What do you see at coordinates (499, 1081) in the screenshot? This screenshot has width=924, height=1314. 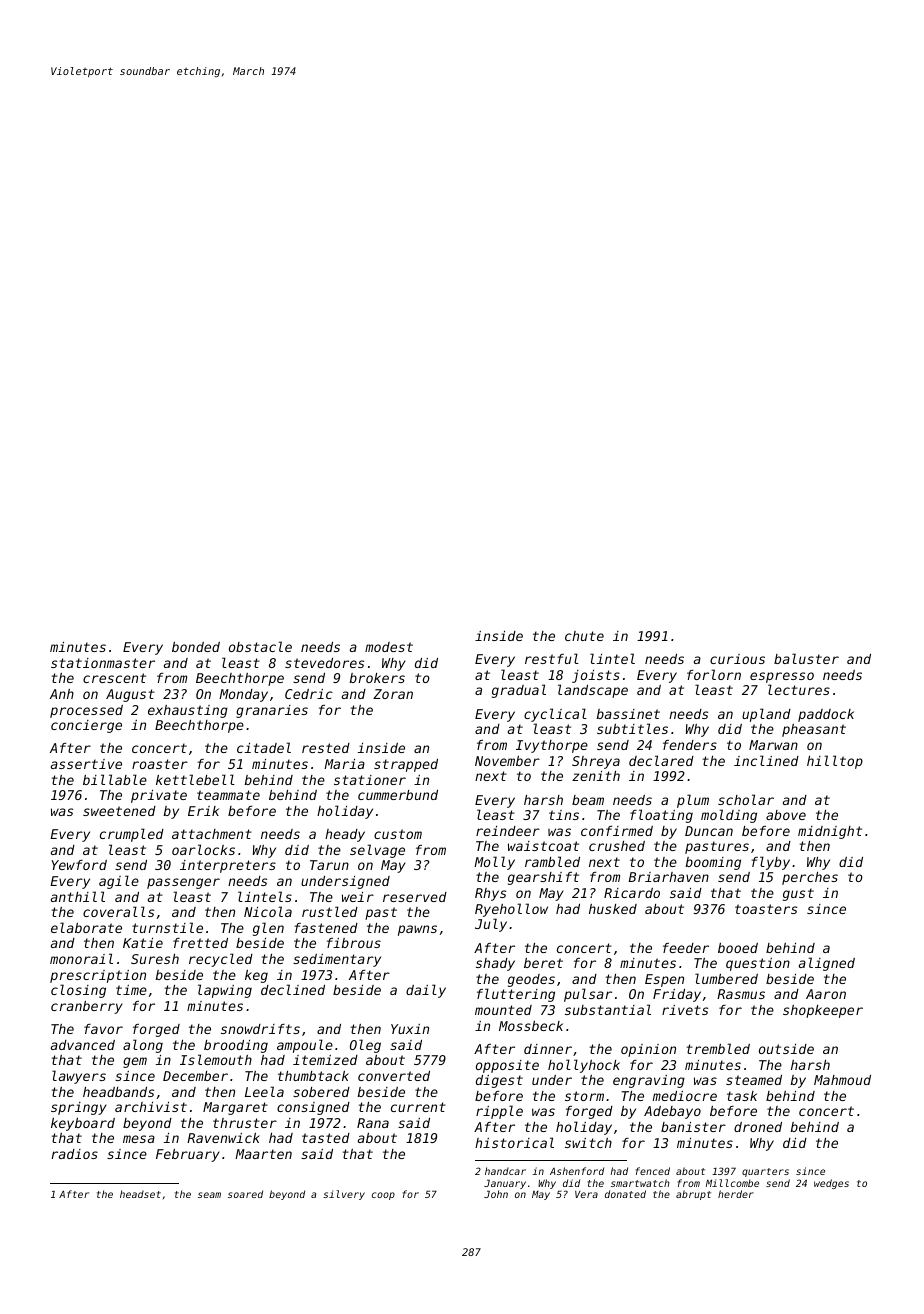 I see `digest` at bounding box center [499, 1081].
